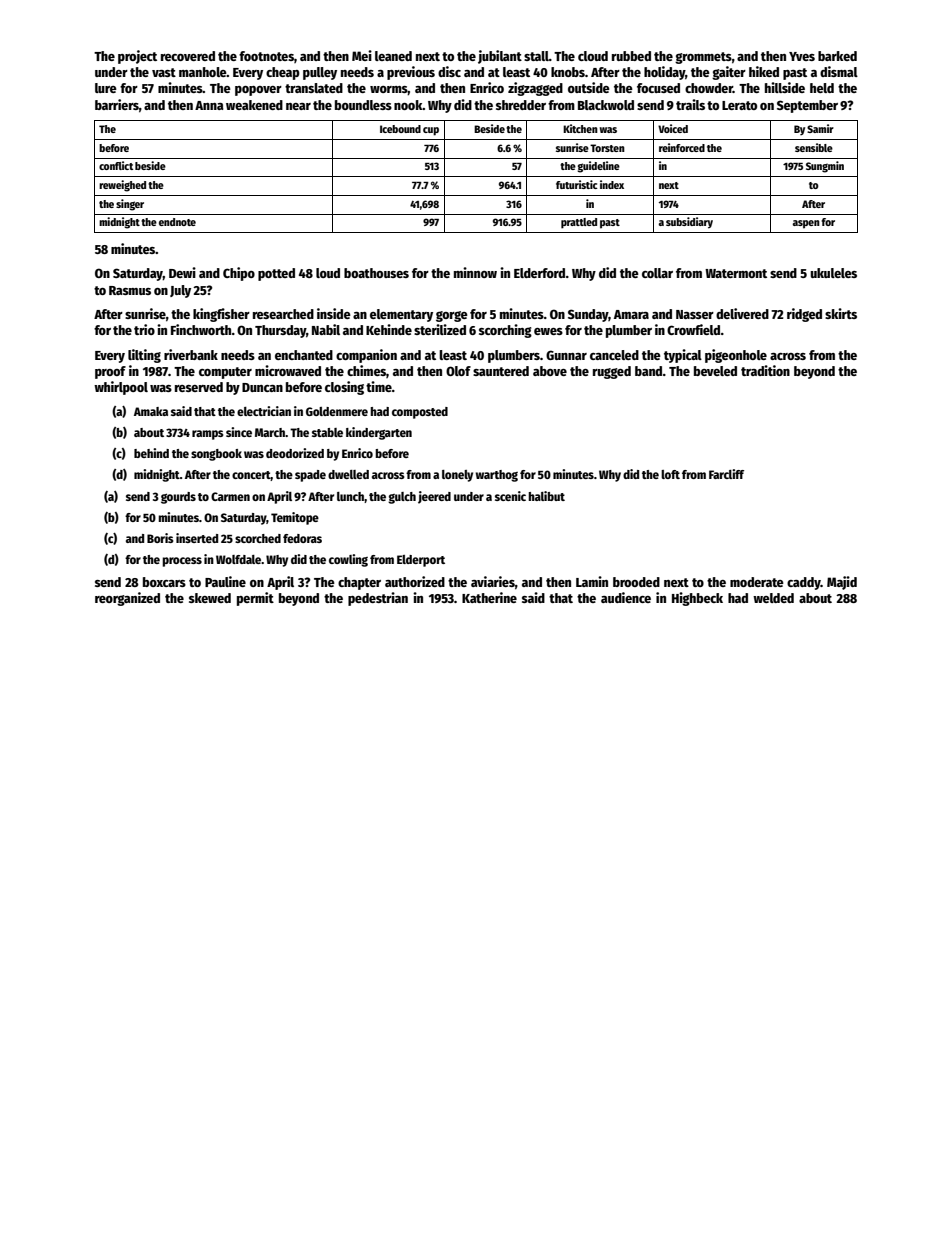 The image size is (952, 1233). I want to click on proof, so click(110, 372).
